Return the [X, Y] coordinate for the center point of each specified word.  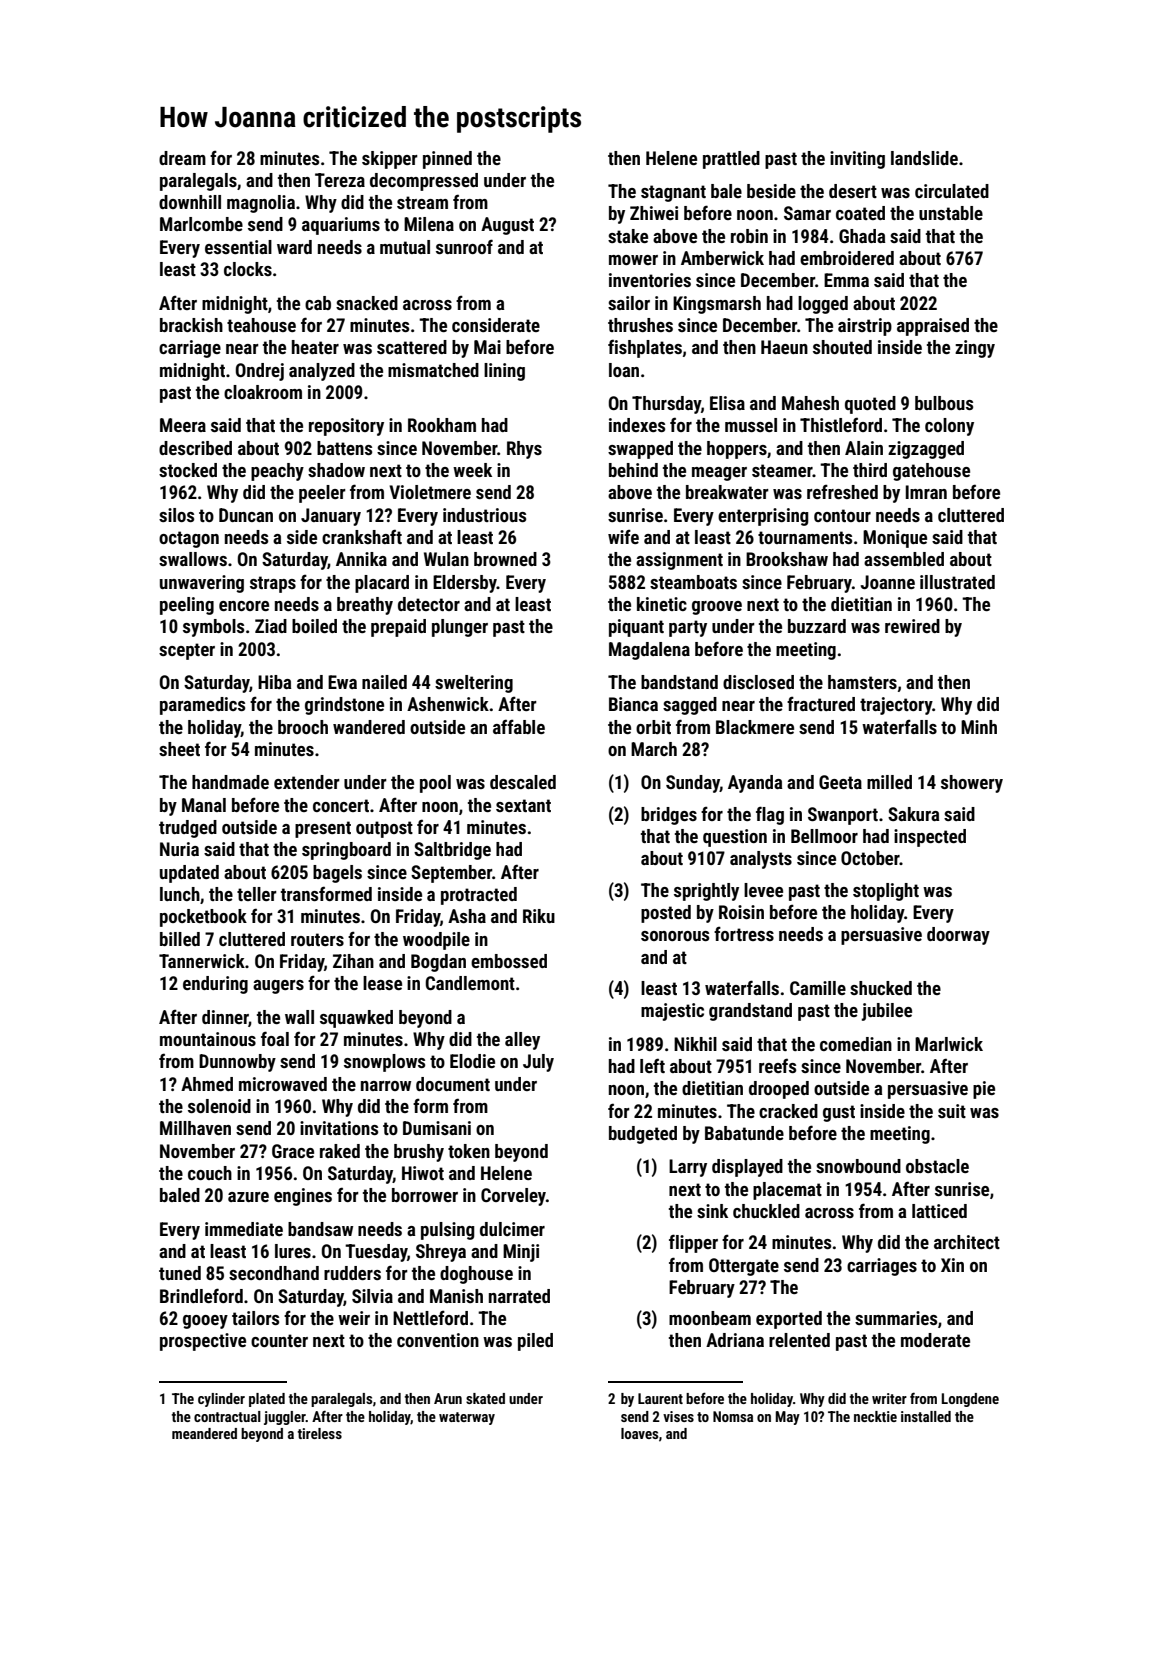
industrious [484, 515]
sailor [629, 303]
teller [257, 894]
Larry [688, 1168]
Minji [521, 1253]
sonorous [675, 936]
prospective [203, 1342]
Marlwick [949, 1044]
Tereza [340, 180]
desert [853, 191]
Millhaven [195, 1128]
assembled [904, 559]
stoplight [886, 892]
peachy [277, 472]
